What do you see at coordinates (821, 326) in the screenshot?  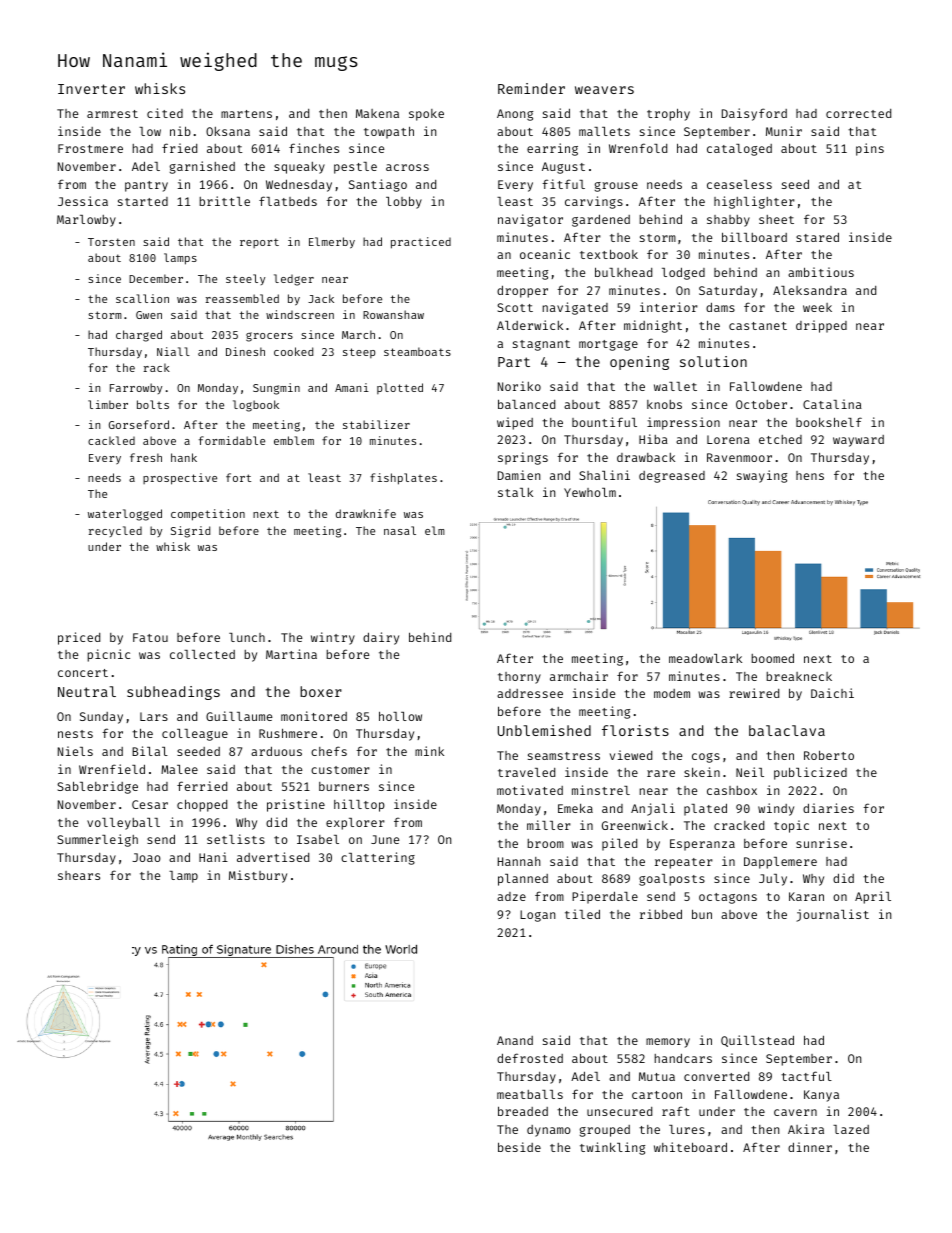 I see `dripped` at bounding box center [821, 326].
